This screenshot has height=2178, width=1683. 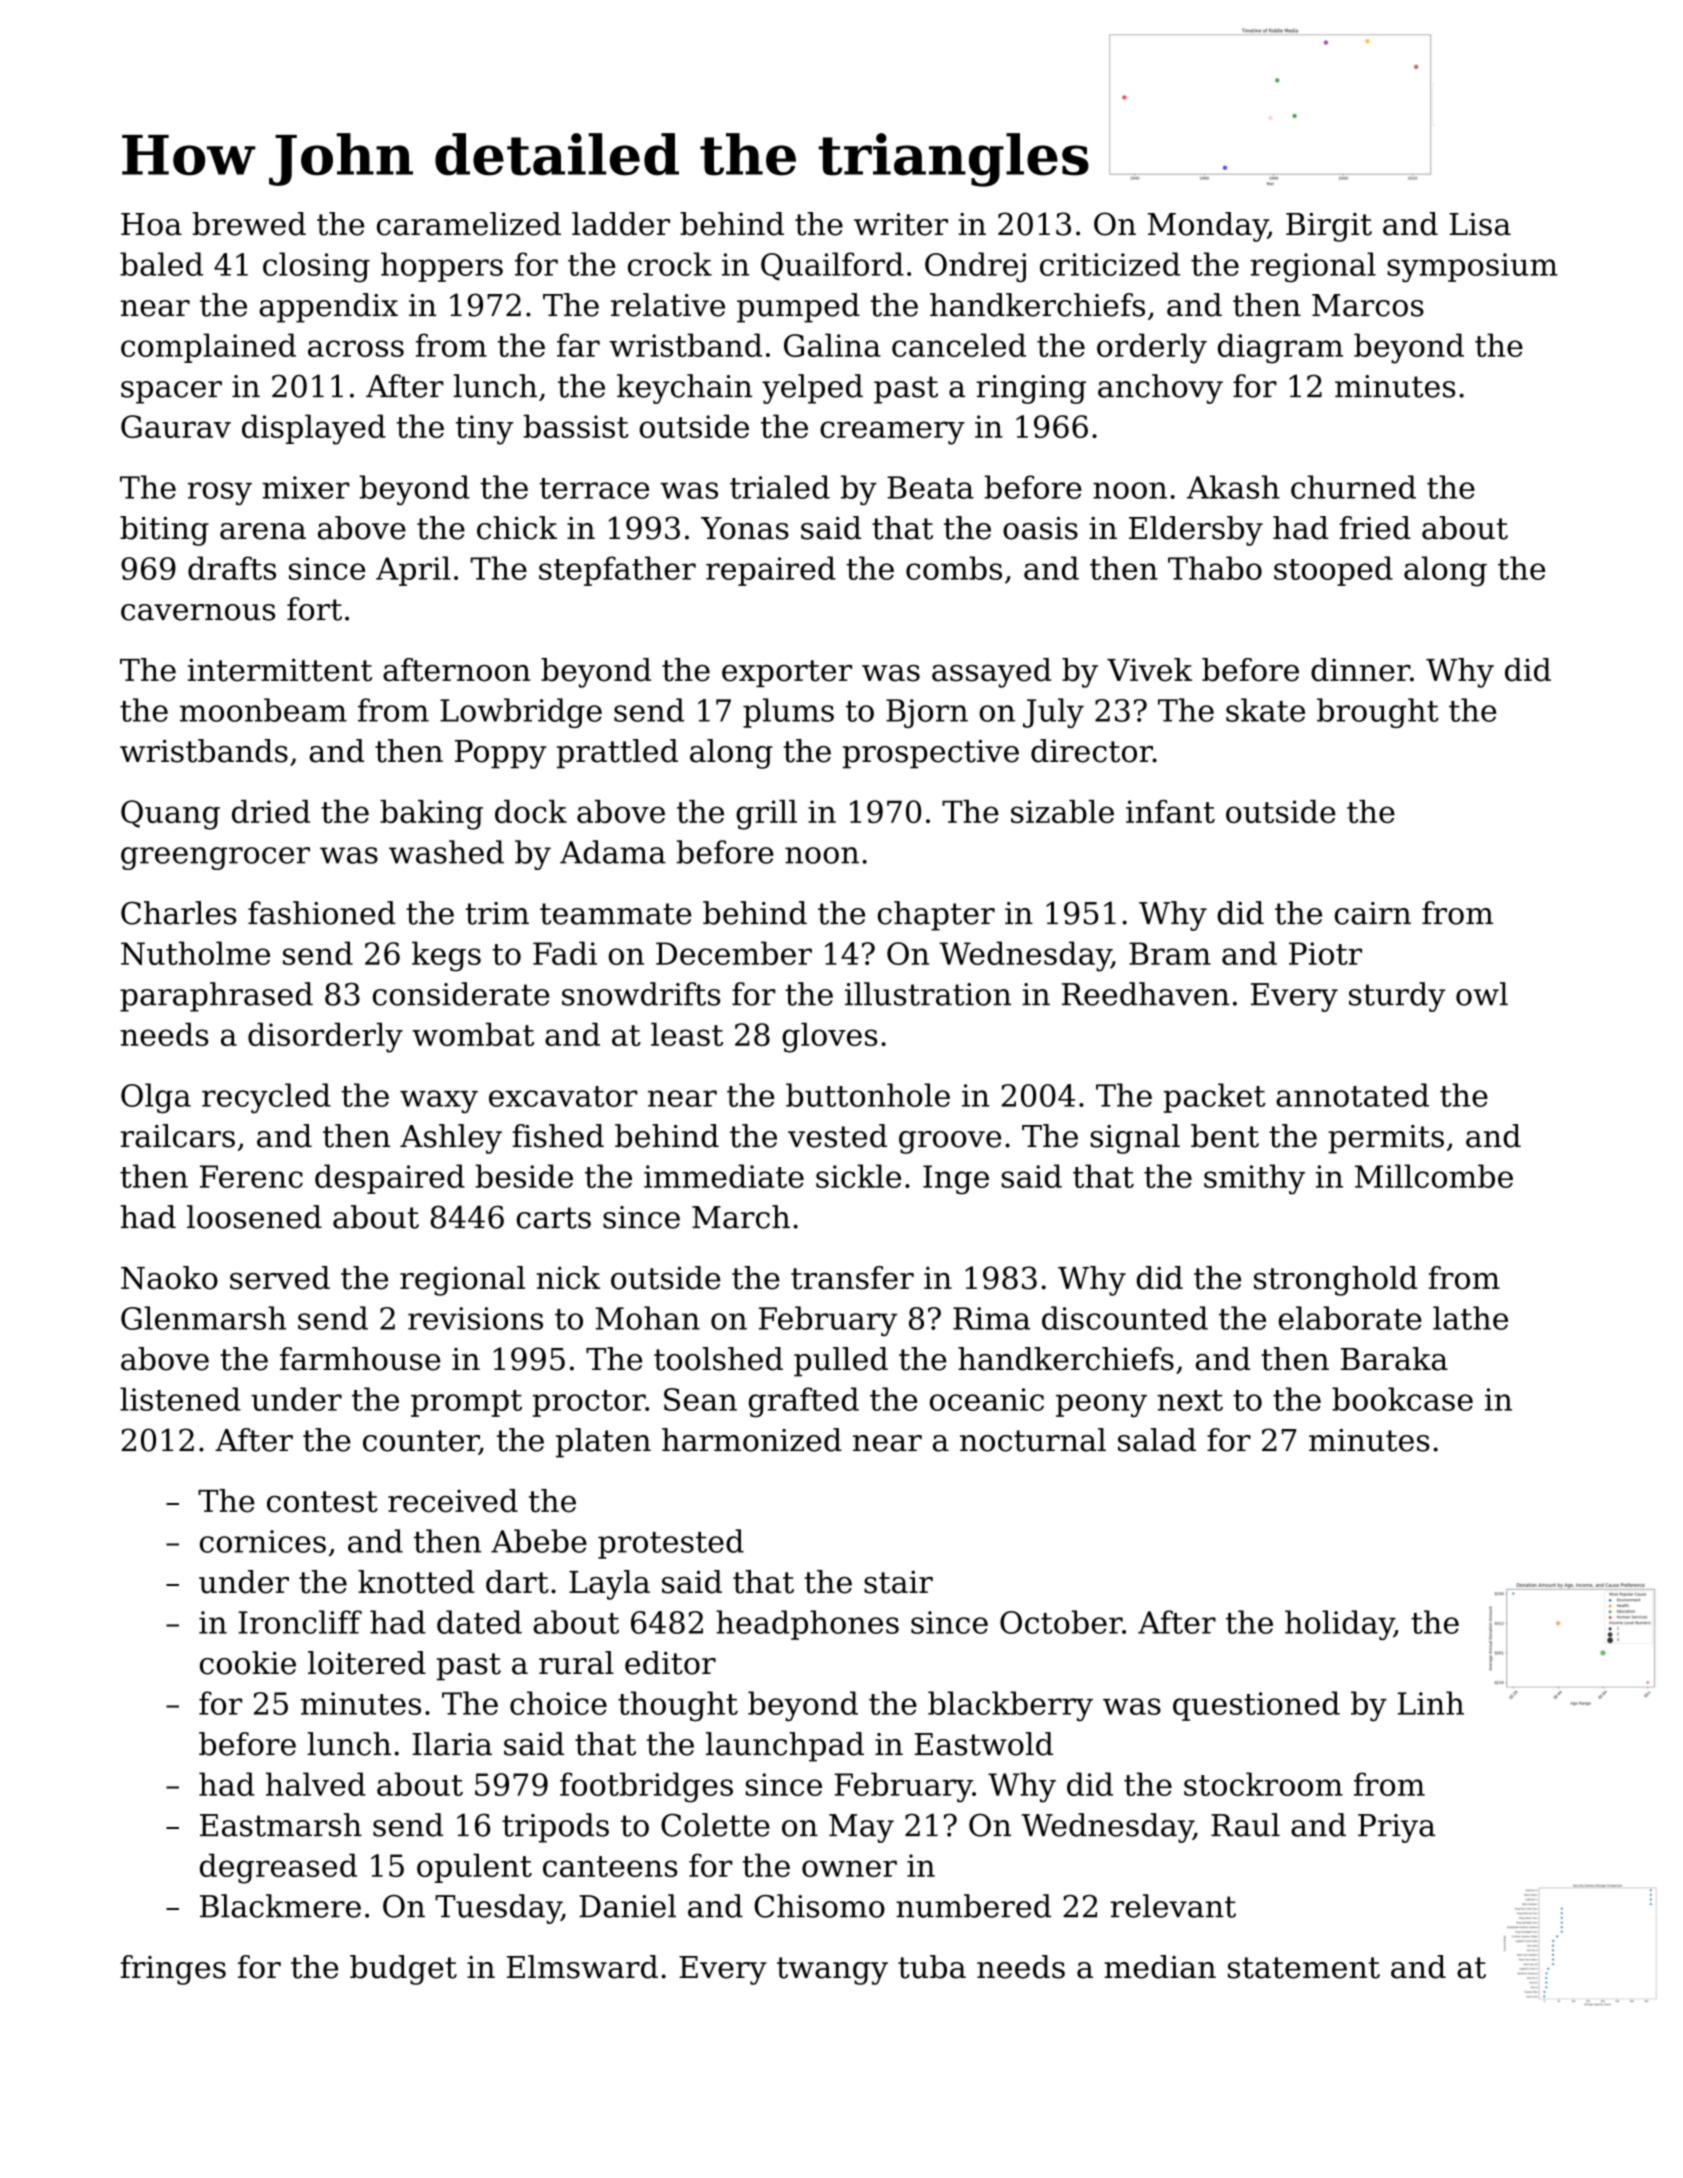 I want to click on keychain, so click(x=684, y=389).
